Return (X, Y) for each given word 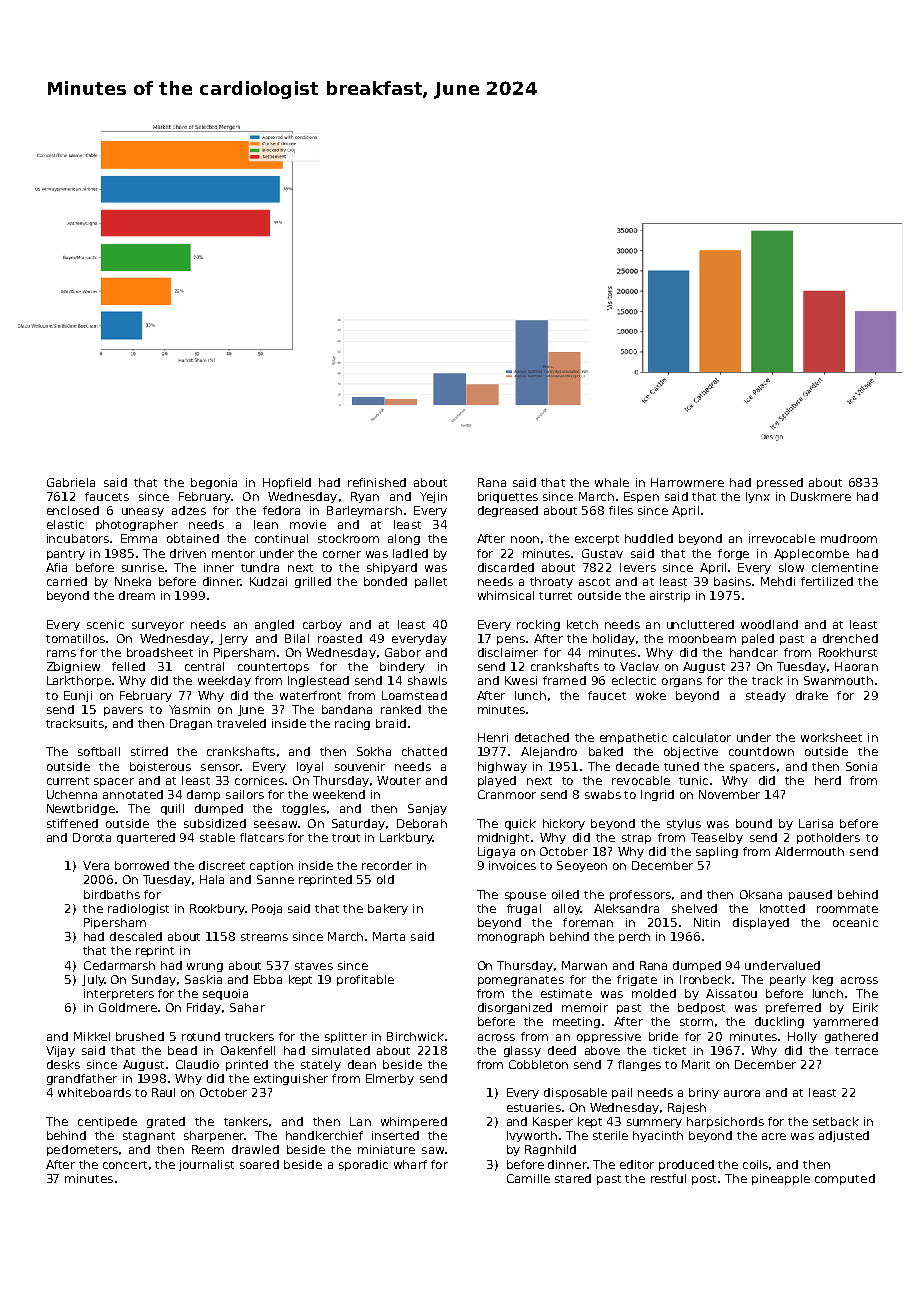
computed (845, 1179)
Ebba (268, 979)
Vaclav (639, 666)
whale (612, 482)
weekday (224, 681)
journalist (206, 1165)
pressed (780, 483)
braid (391, 723)
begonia (214, 483)
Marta (389, 936)
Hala (212, 879)
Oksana (761, 894)
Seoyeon (582, 866)
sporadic (363, 1165)
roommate (847, 909)
